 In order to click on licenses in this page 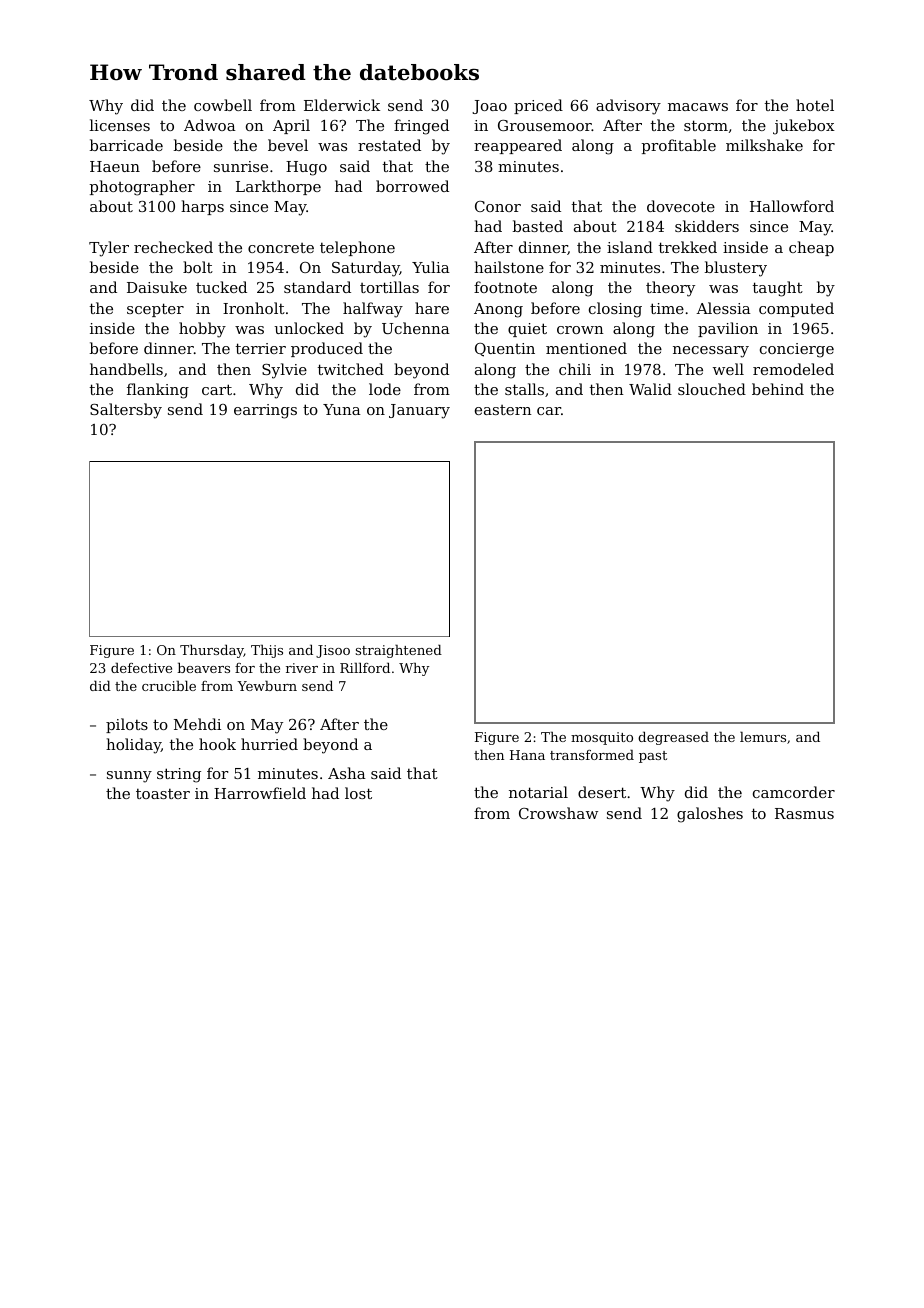, I will do `click(120, 125)`.
